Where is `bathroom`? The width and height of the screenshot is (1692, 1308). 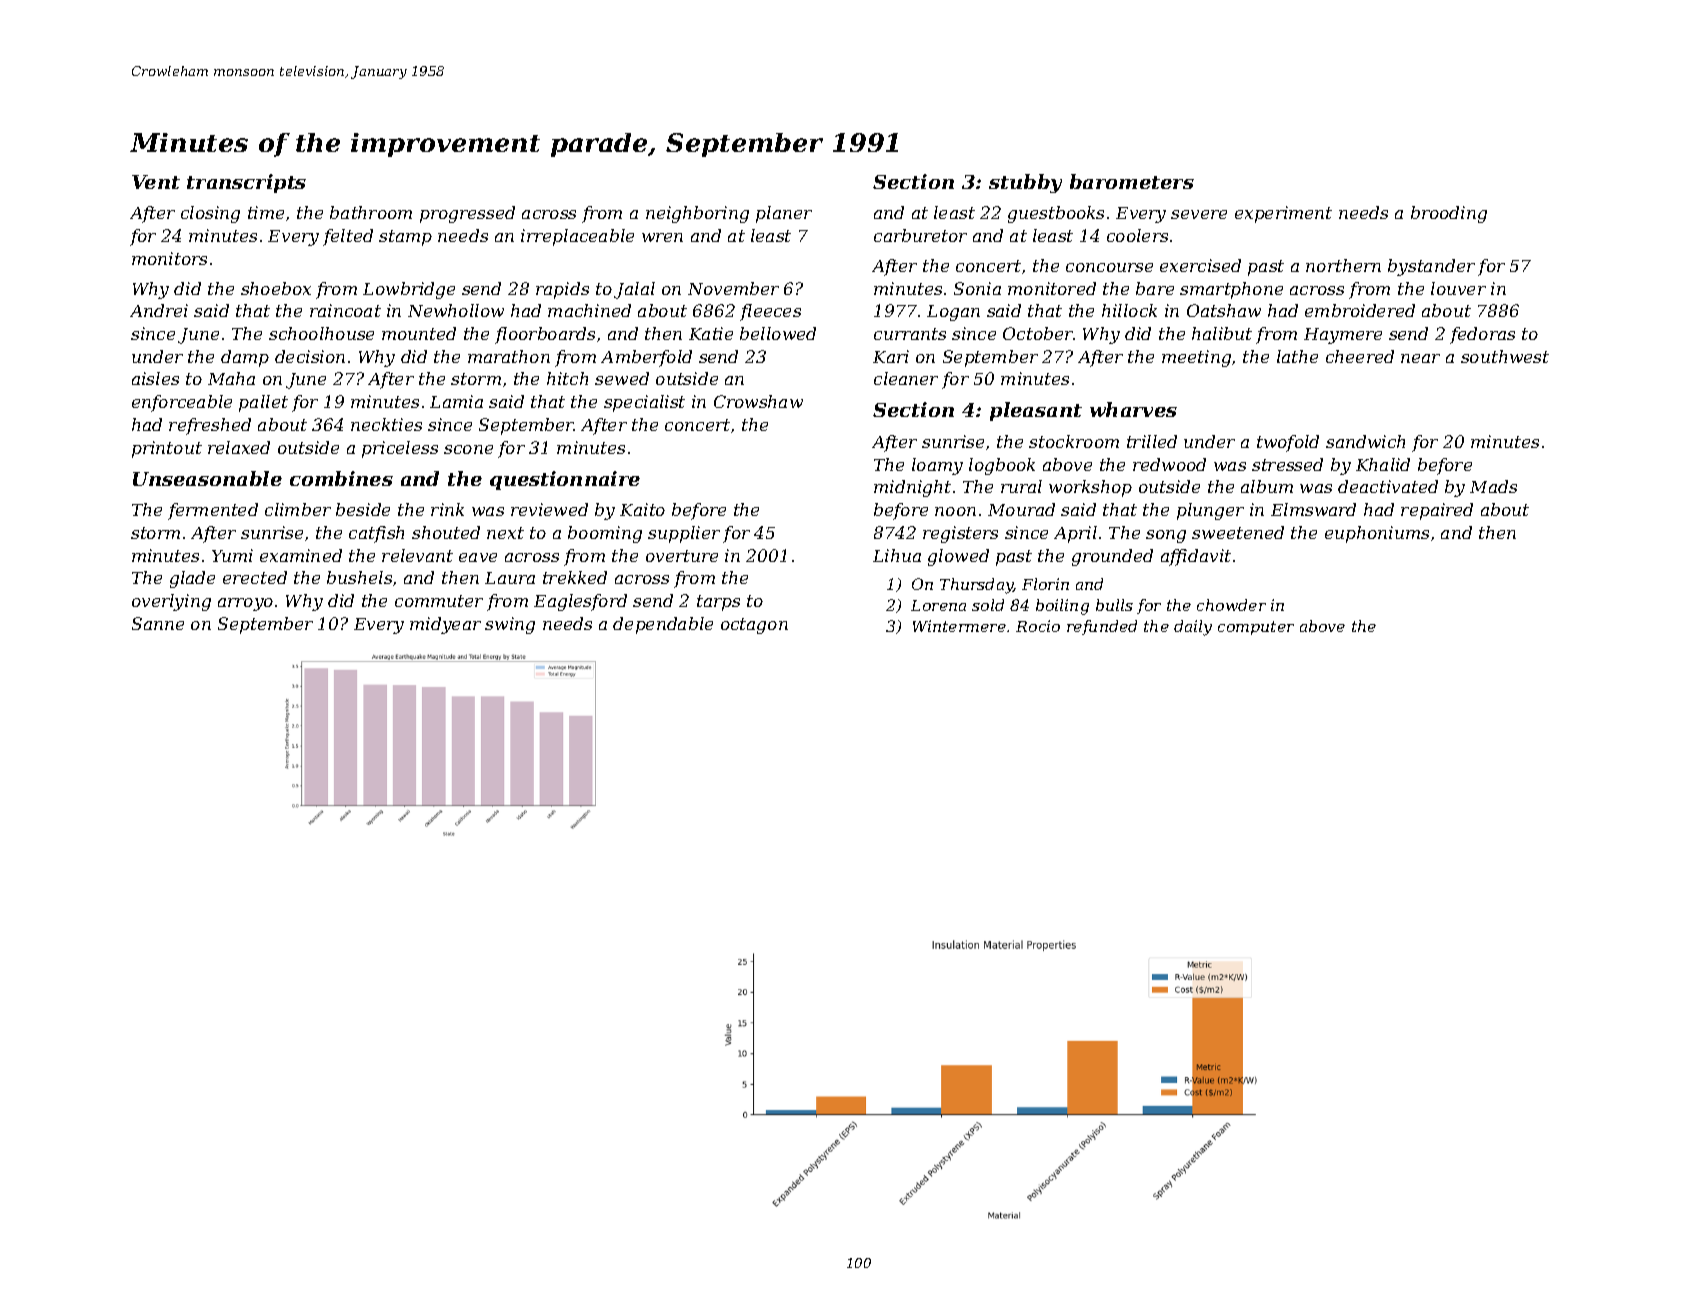
bathroom is located at coordinates (371, 212).
